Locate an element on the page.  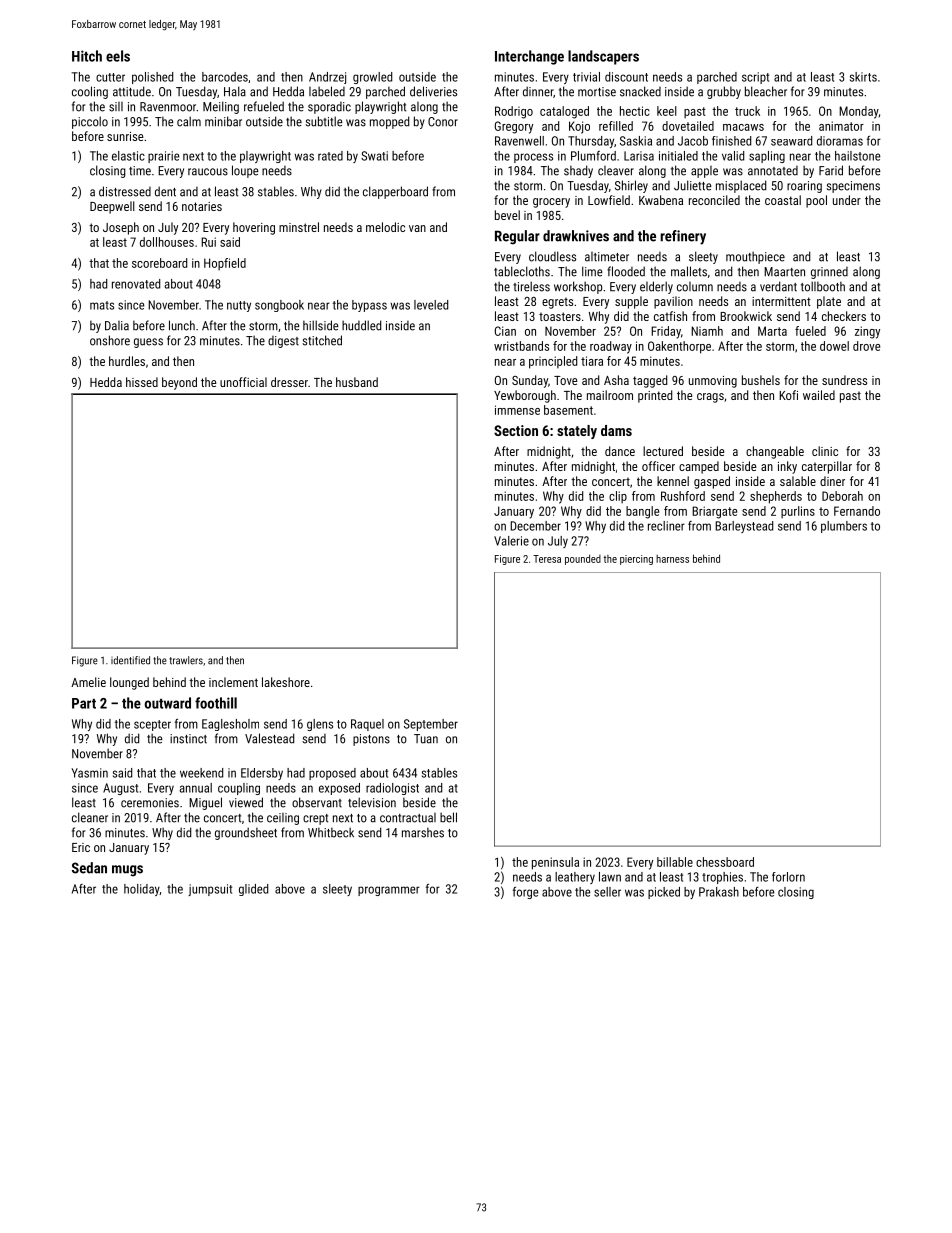
seller is located at coordinates (607, 892).
